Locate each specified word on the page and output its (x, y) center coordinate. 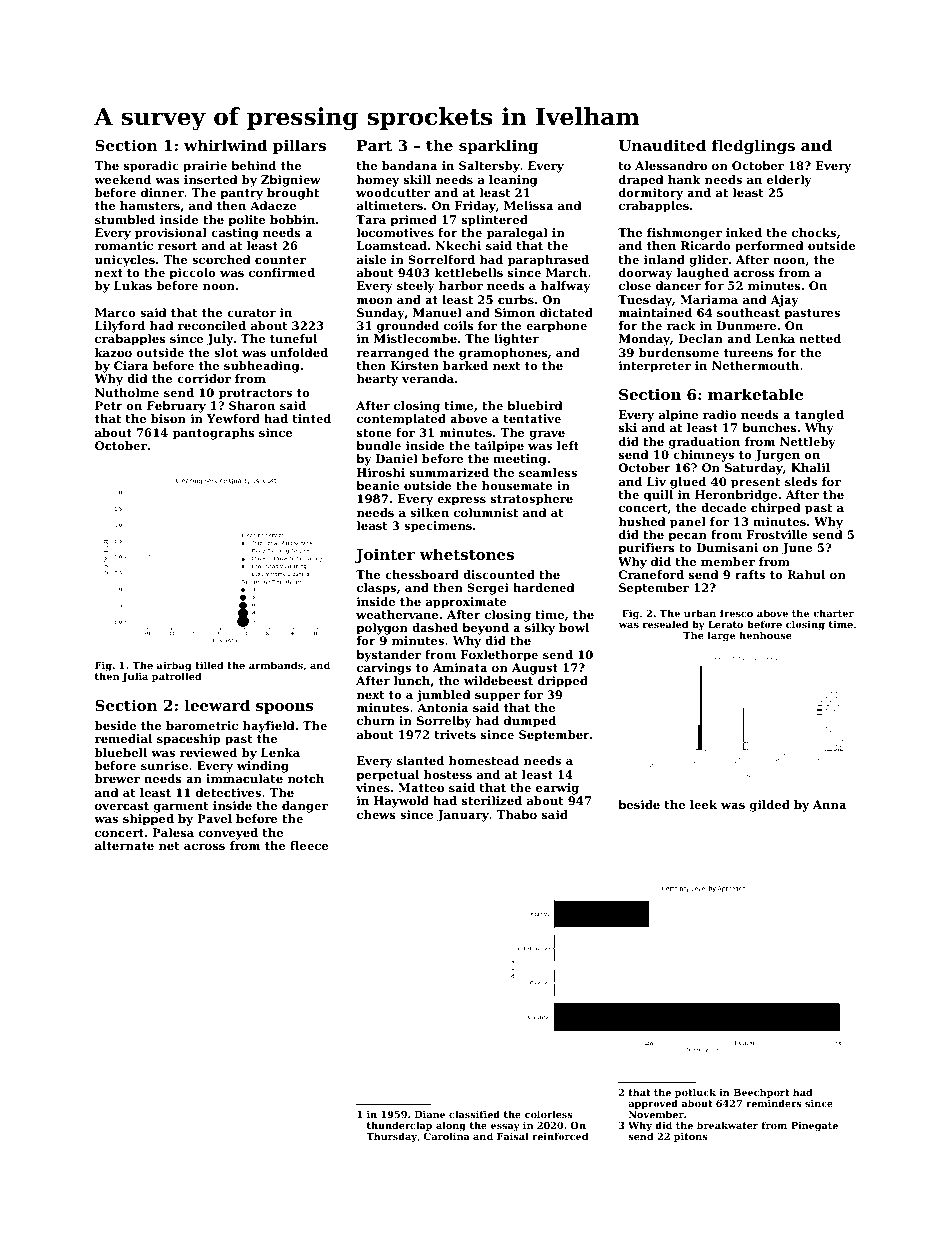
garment (181, 807)
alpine (678, 416)
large (721, 636)
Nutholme (127, 392)
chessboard (422, 574)
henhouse (765, 635)
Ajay (785, 301)
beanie (377, 485)
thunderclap (399, 1126)
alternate (124, 845)
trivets (455, 734)
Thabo (516, 814)
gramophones (503, 354)
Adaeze (273, 205)
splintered (495, 221)
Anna (829, 804)
